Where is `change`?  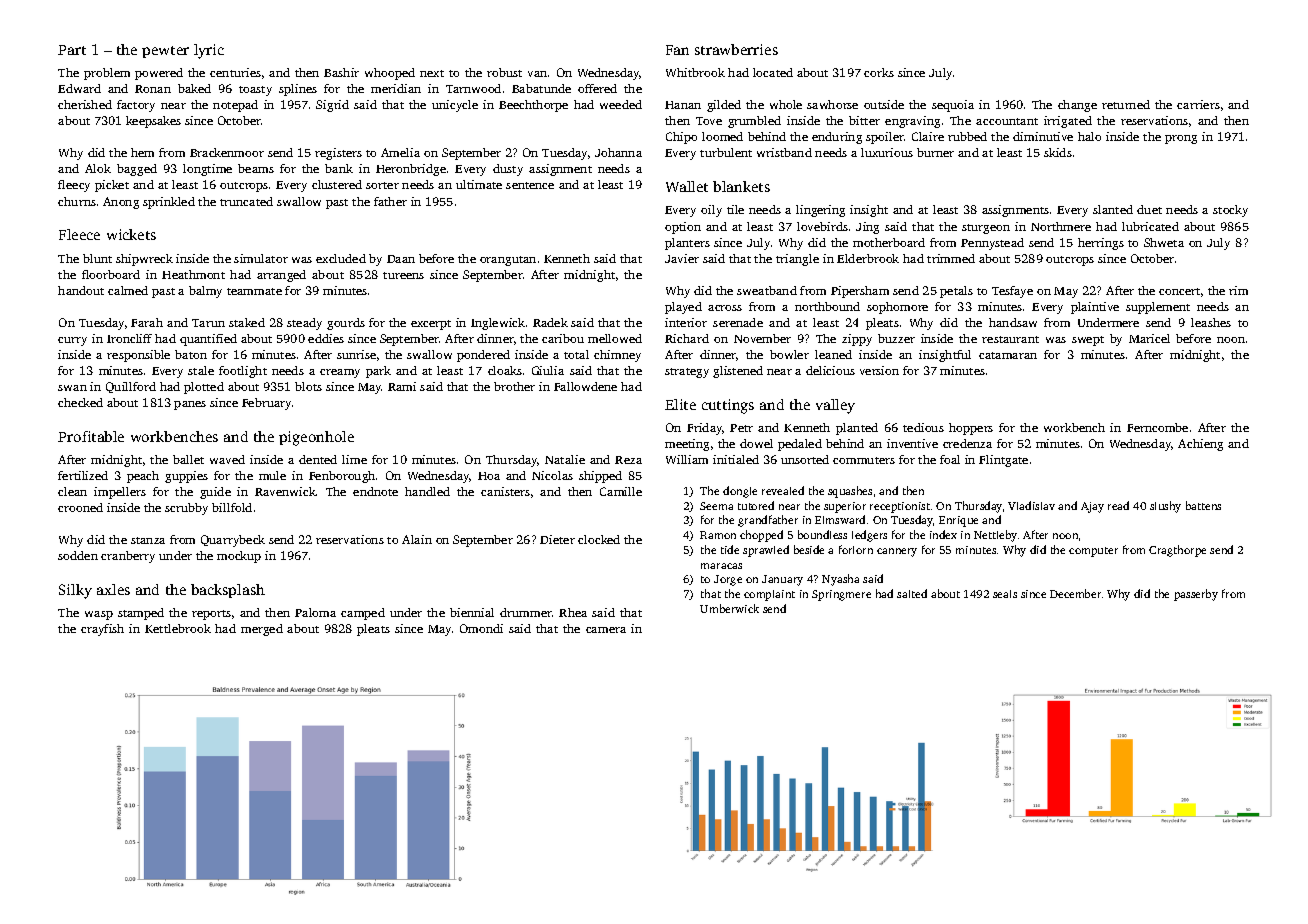
change is located at coordinates (1077, 106).
